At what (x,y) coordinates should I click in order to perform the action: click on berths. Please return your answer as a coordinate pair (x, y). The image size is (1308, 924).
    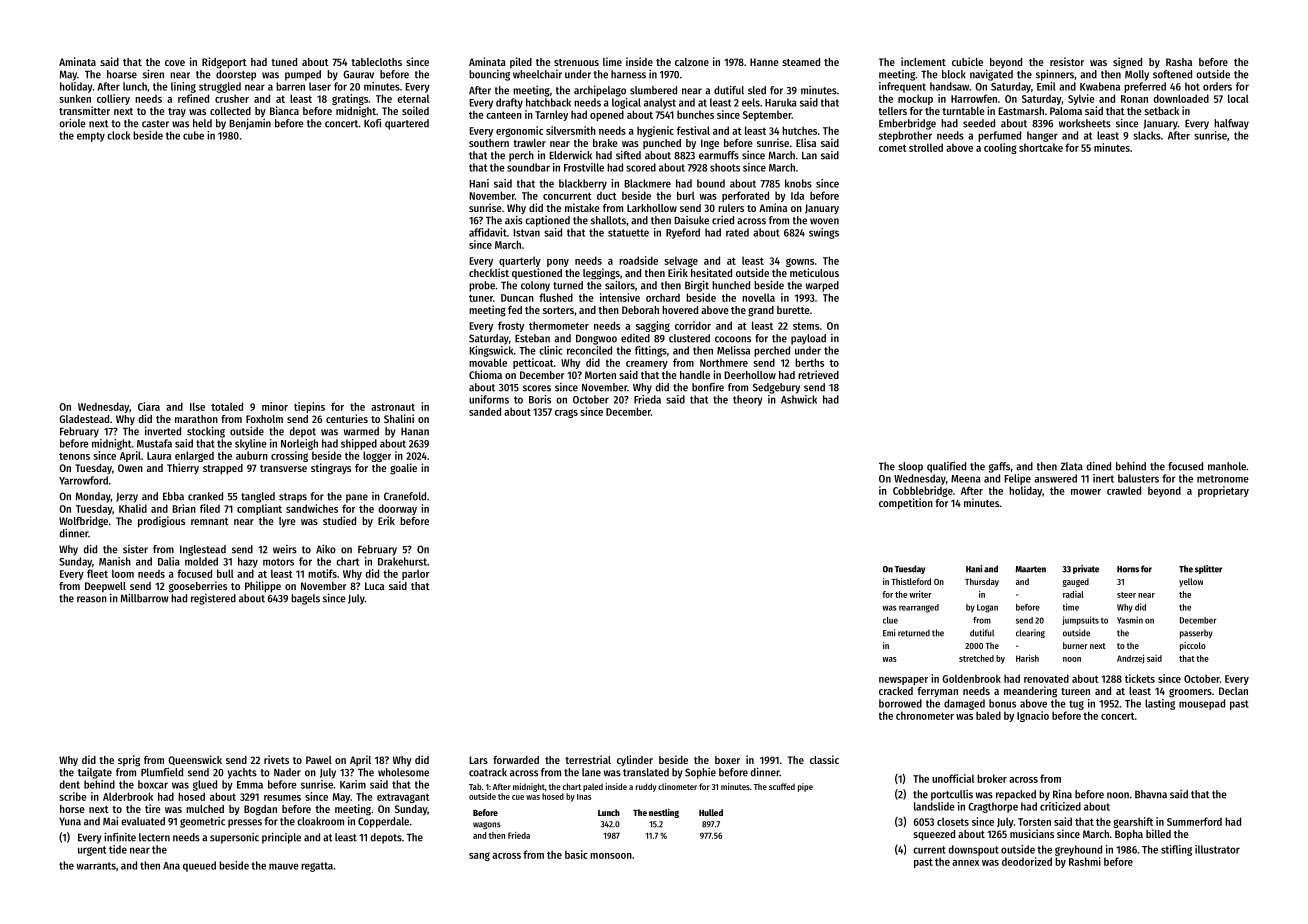
    Looking at the image, I should click on (809, 362).
